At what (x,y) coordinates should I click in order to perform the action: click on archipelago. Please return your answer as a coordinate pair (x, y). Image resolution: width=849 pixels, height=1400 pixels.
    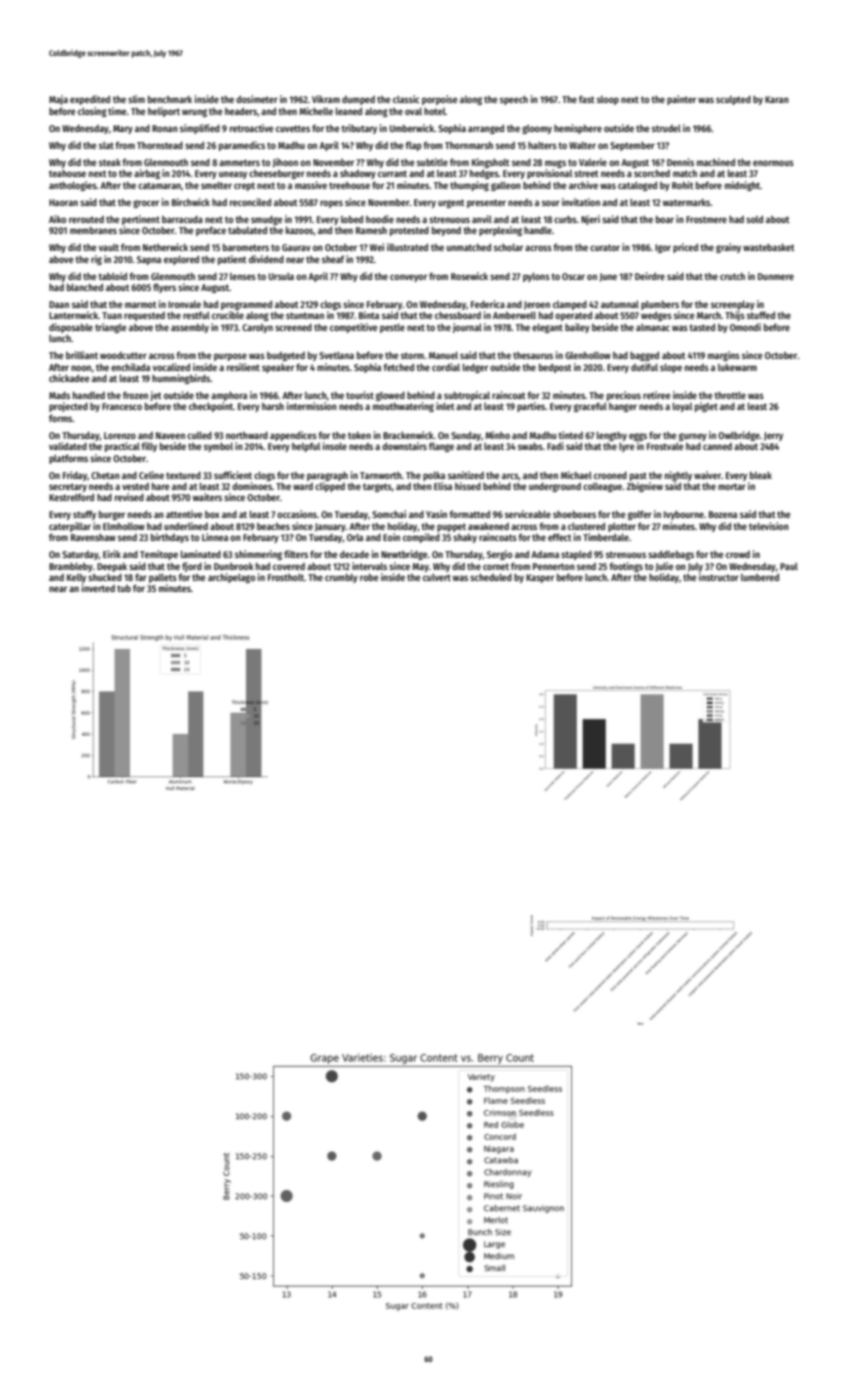
    Looking at the image, I should click on (231, 578).
